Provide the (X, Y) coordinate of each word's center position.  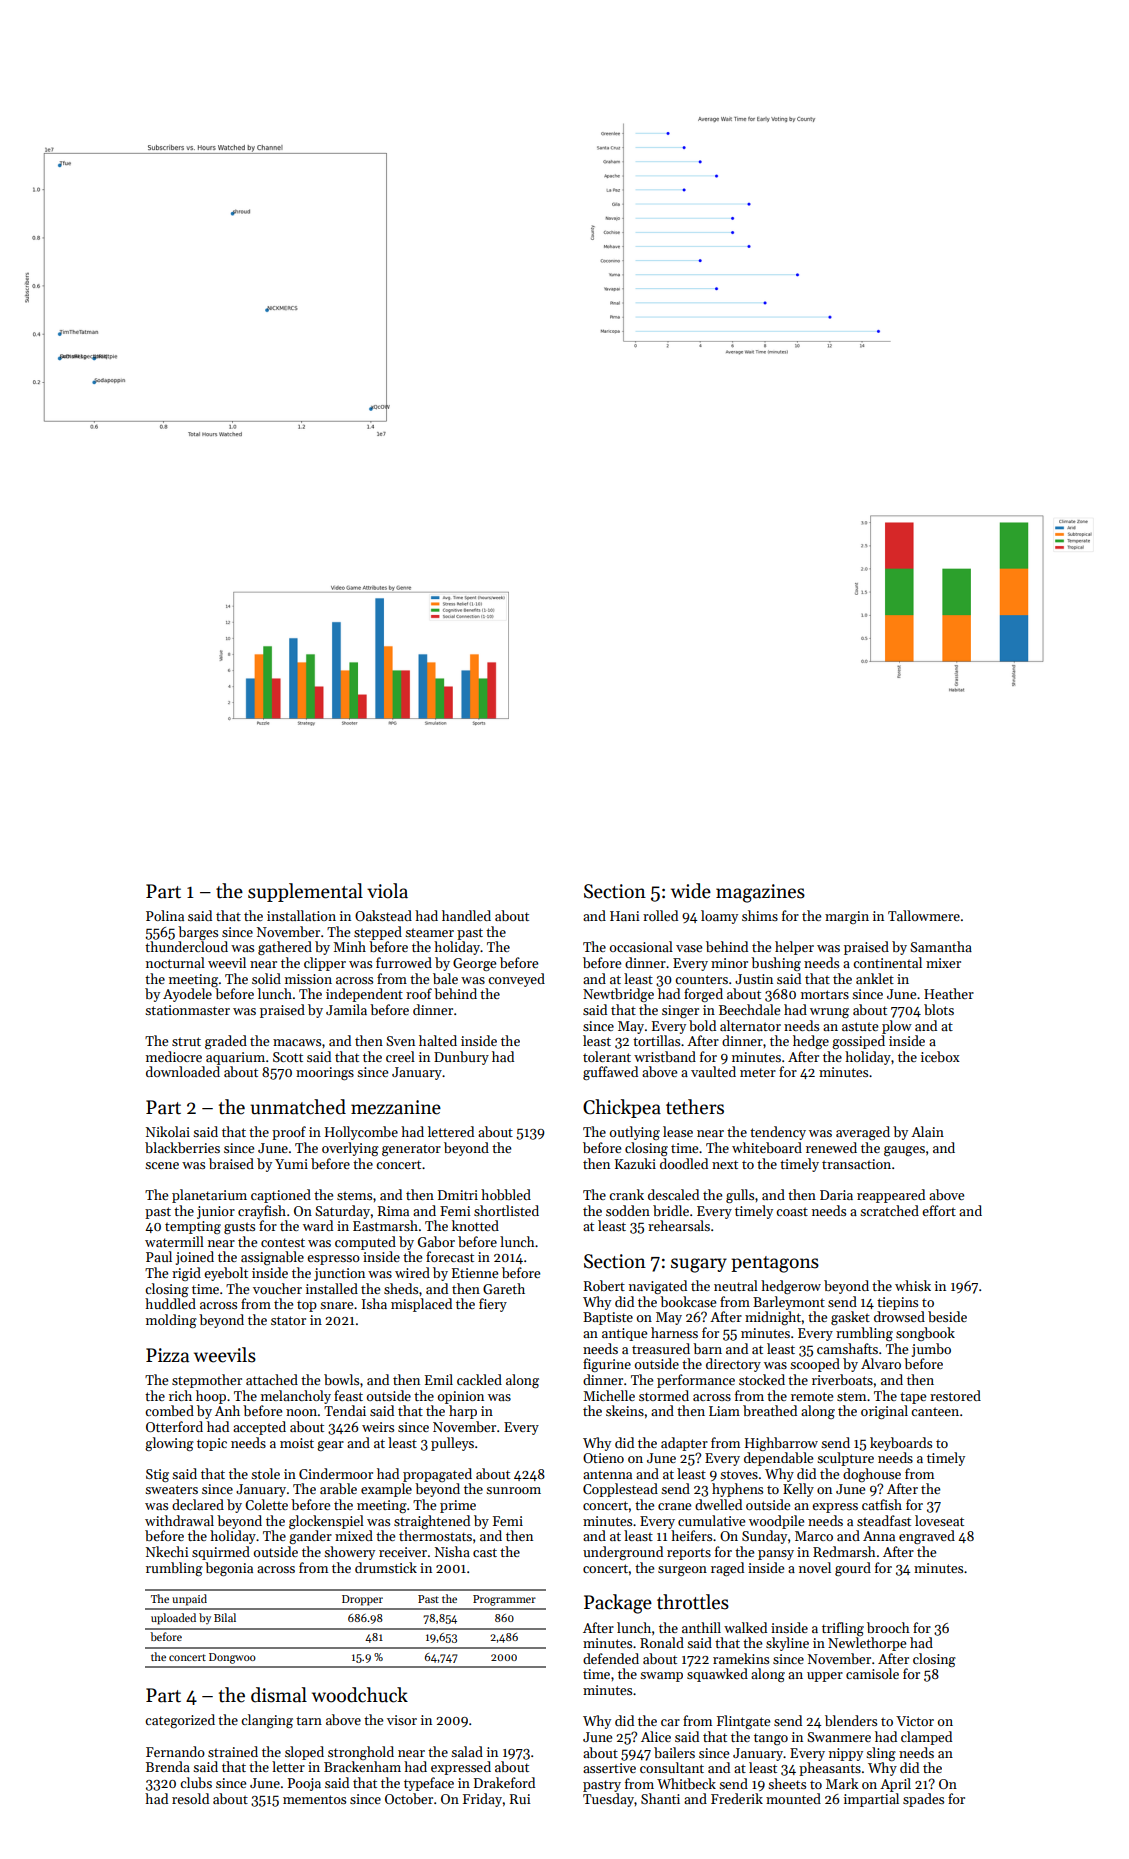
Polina (165, 915)
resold (190, 1798)
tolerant (607, 1056)
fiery (493, 1305)
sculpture (845, 1459)
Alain (927, 1131)
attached (272, 1379)
